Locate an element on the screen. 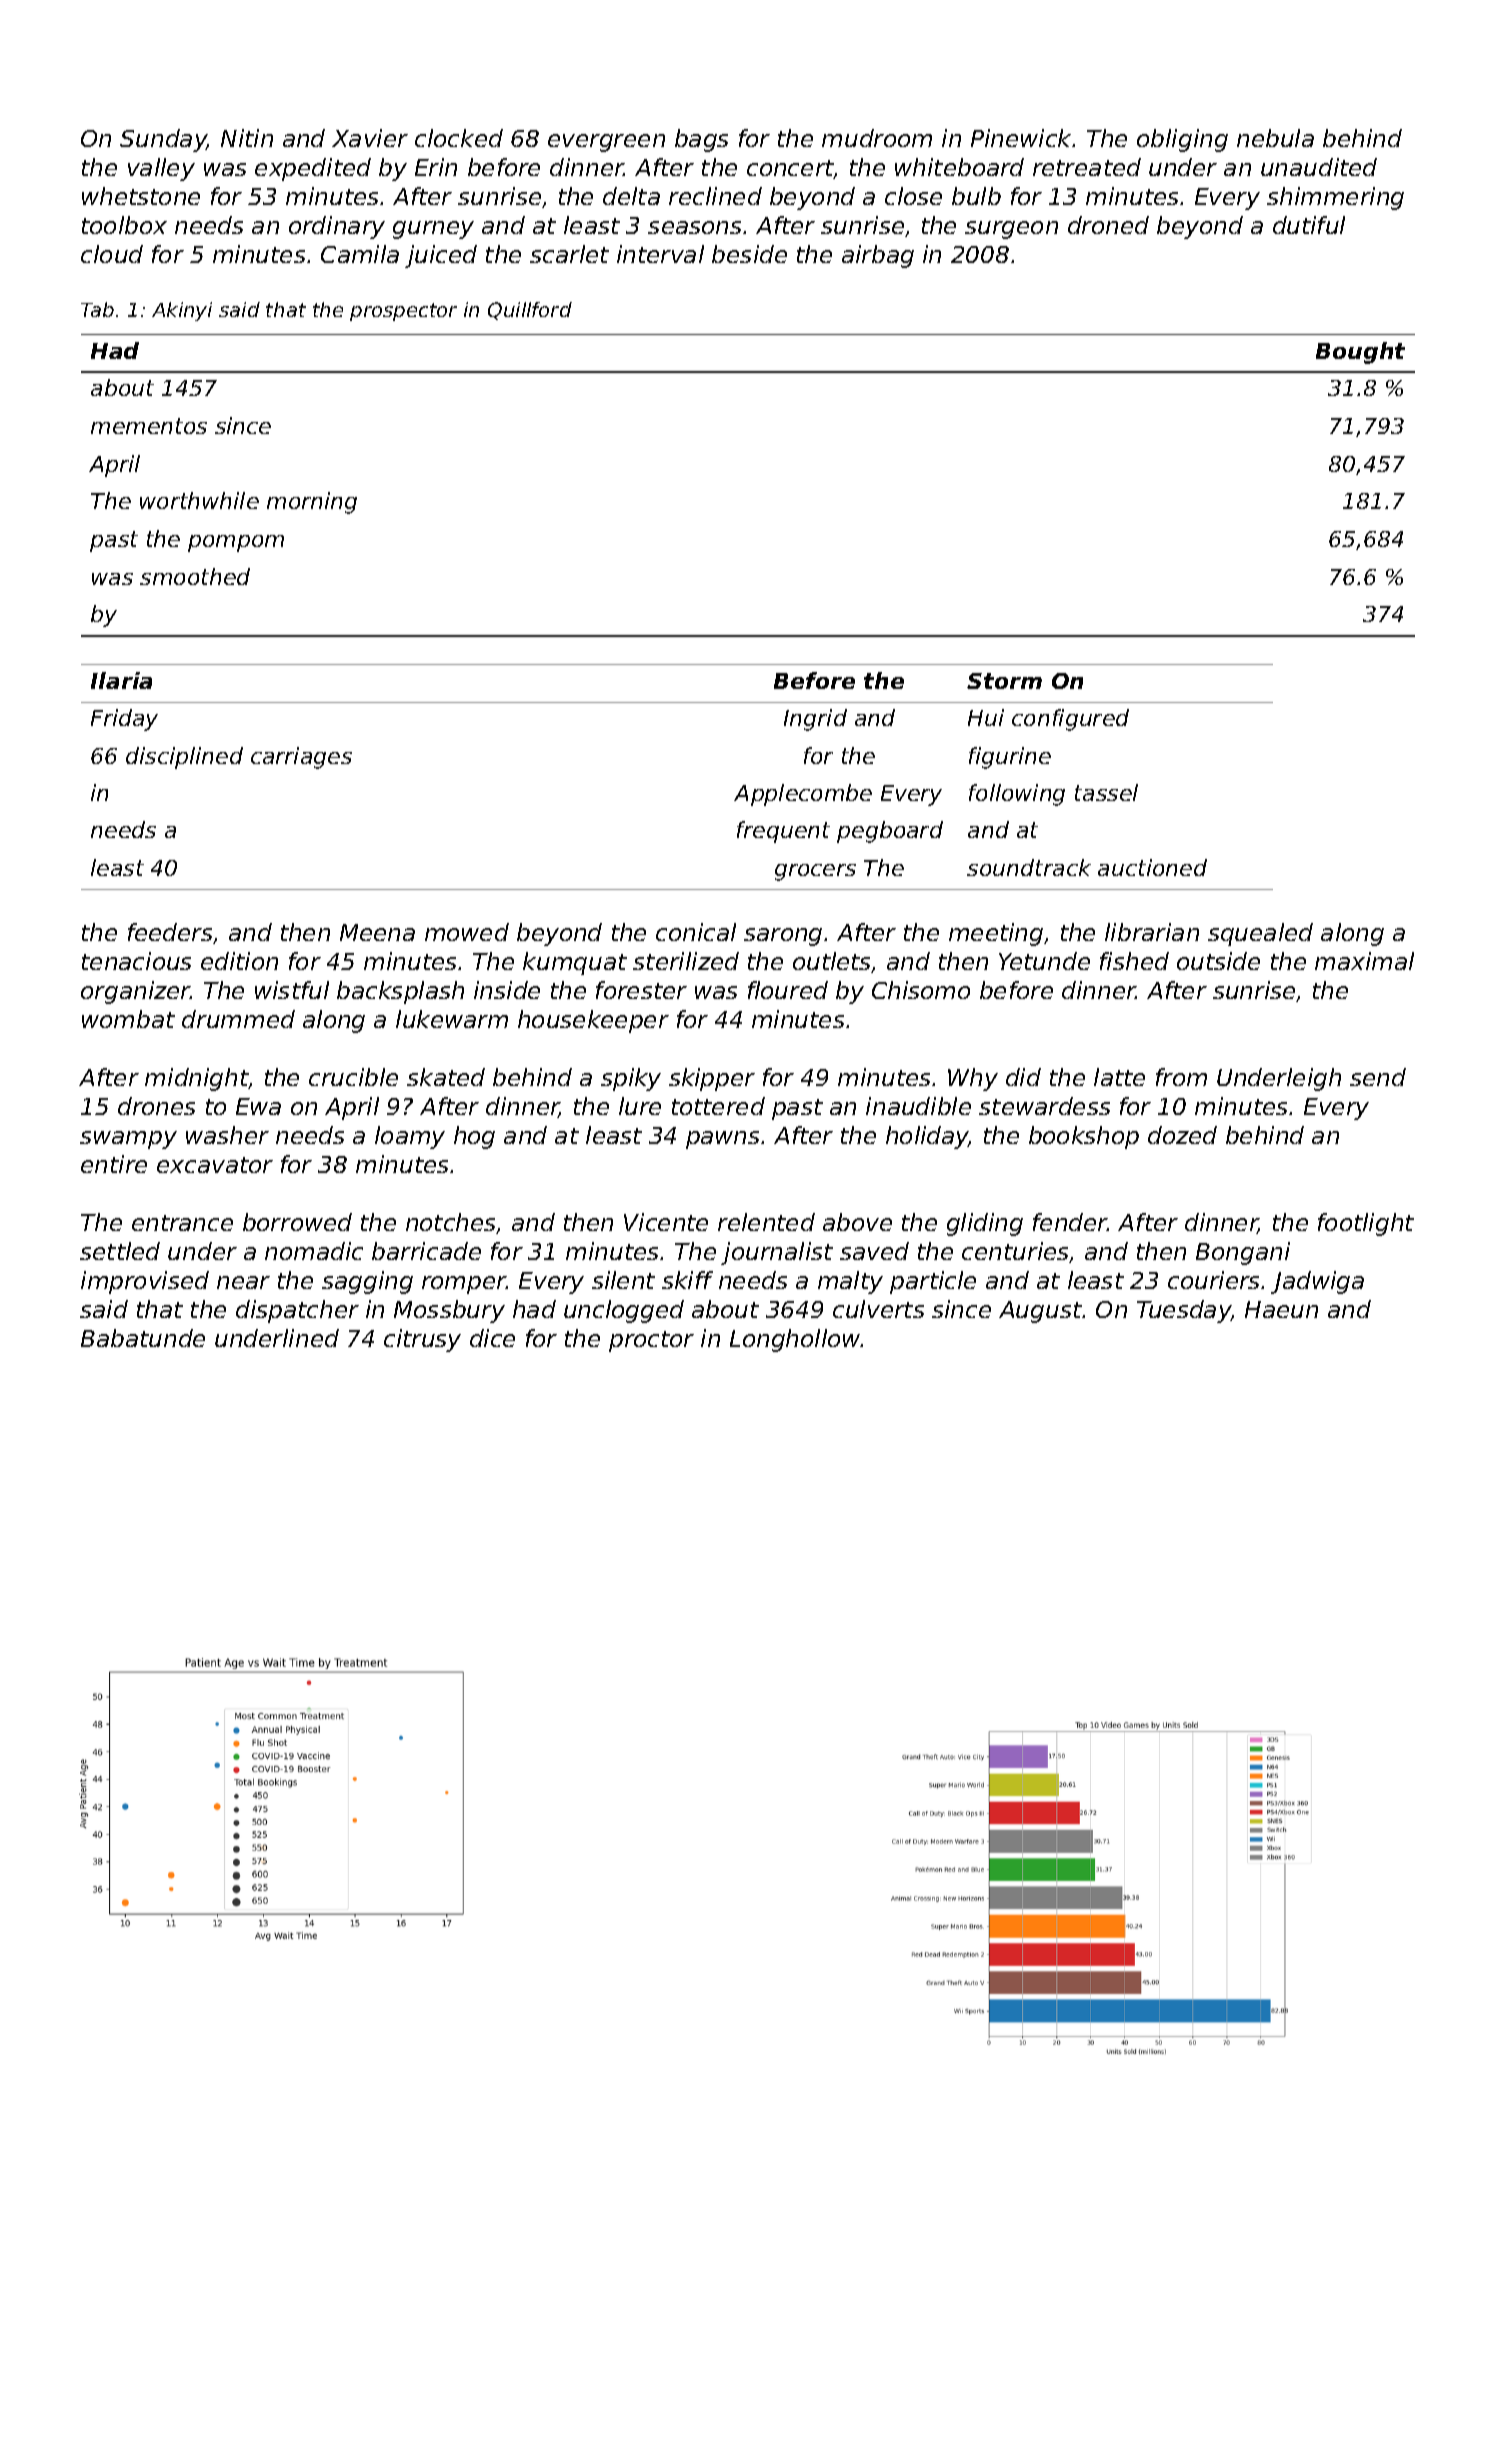  Pinewick is located at coordinates (1021, 138).
